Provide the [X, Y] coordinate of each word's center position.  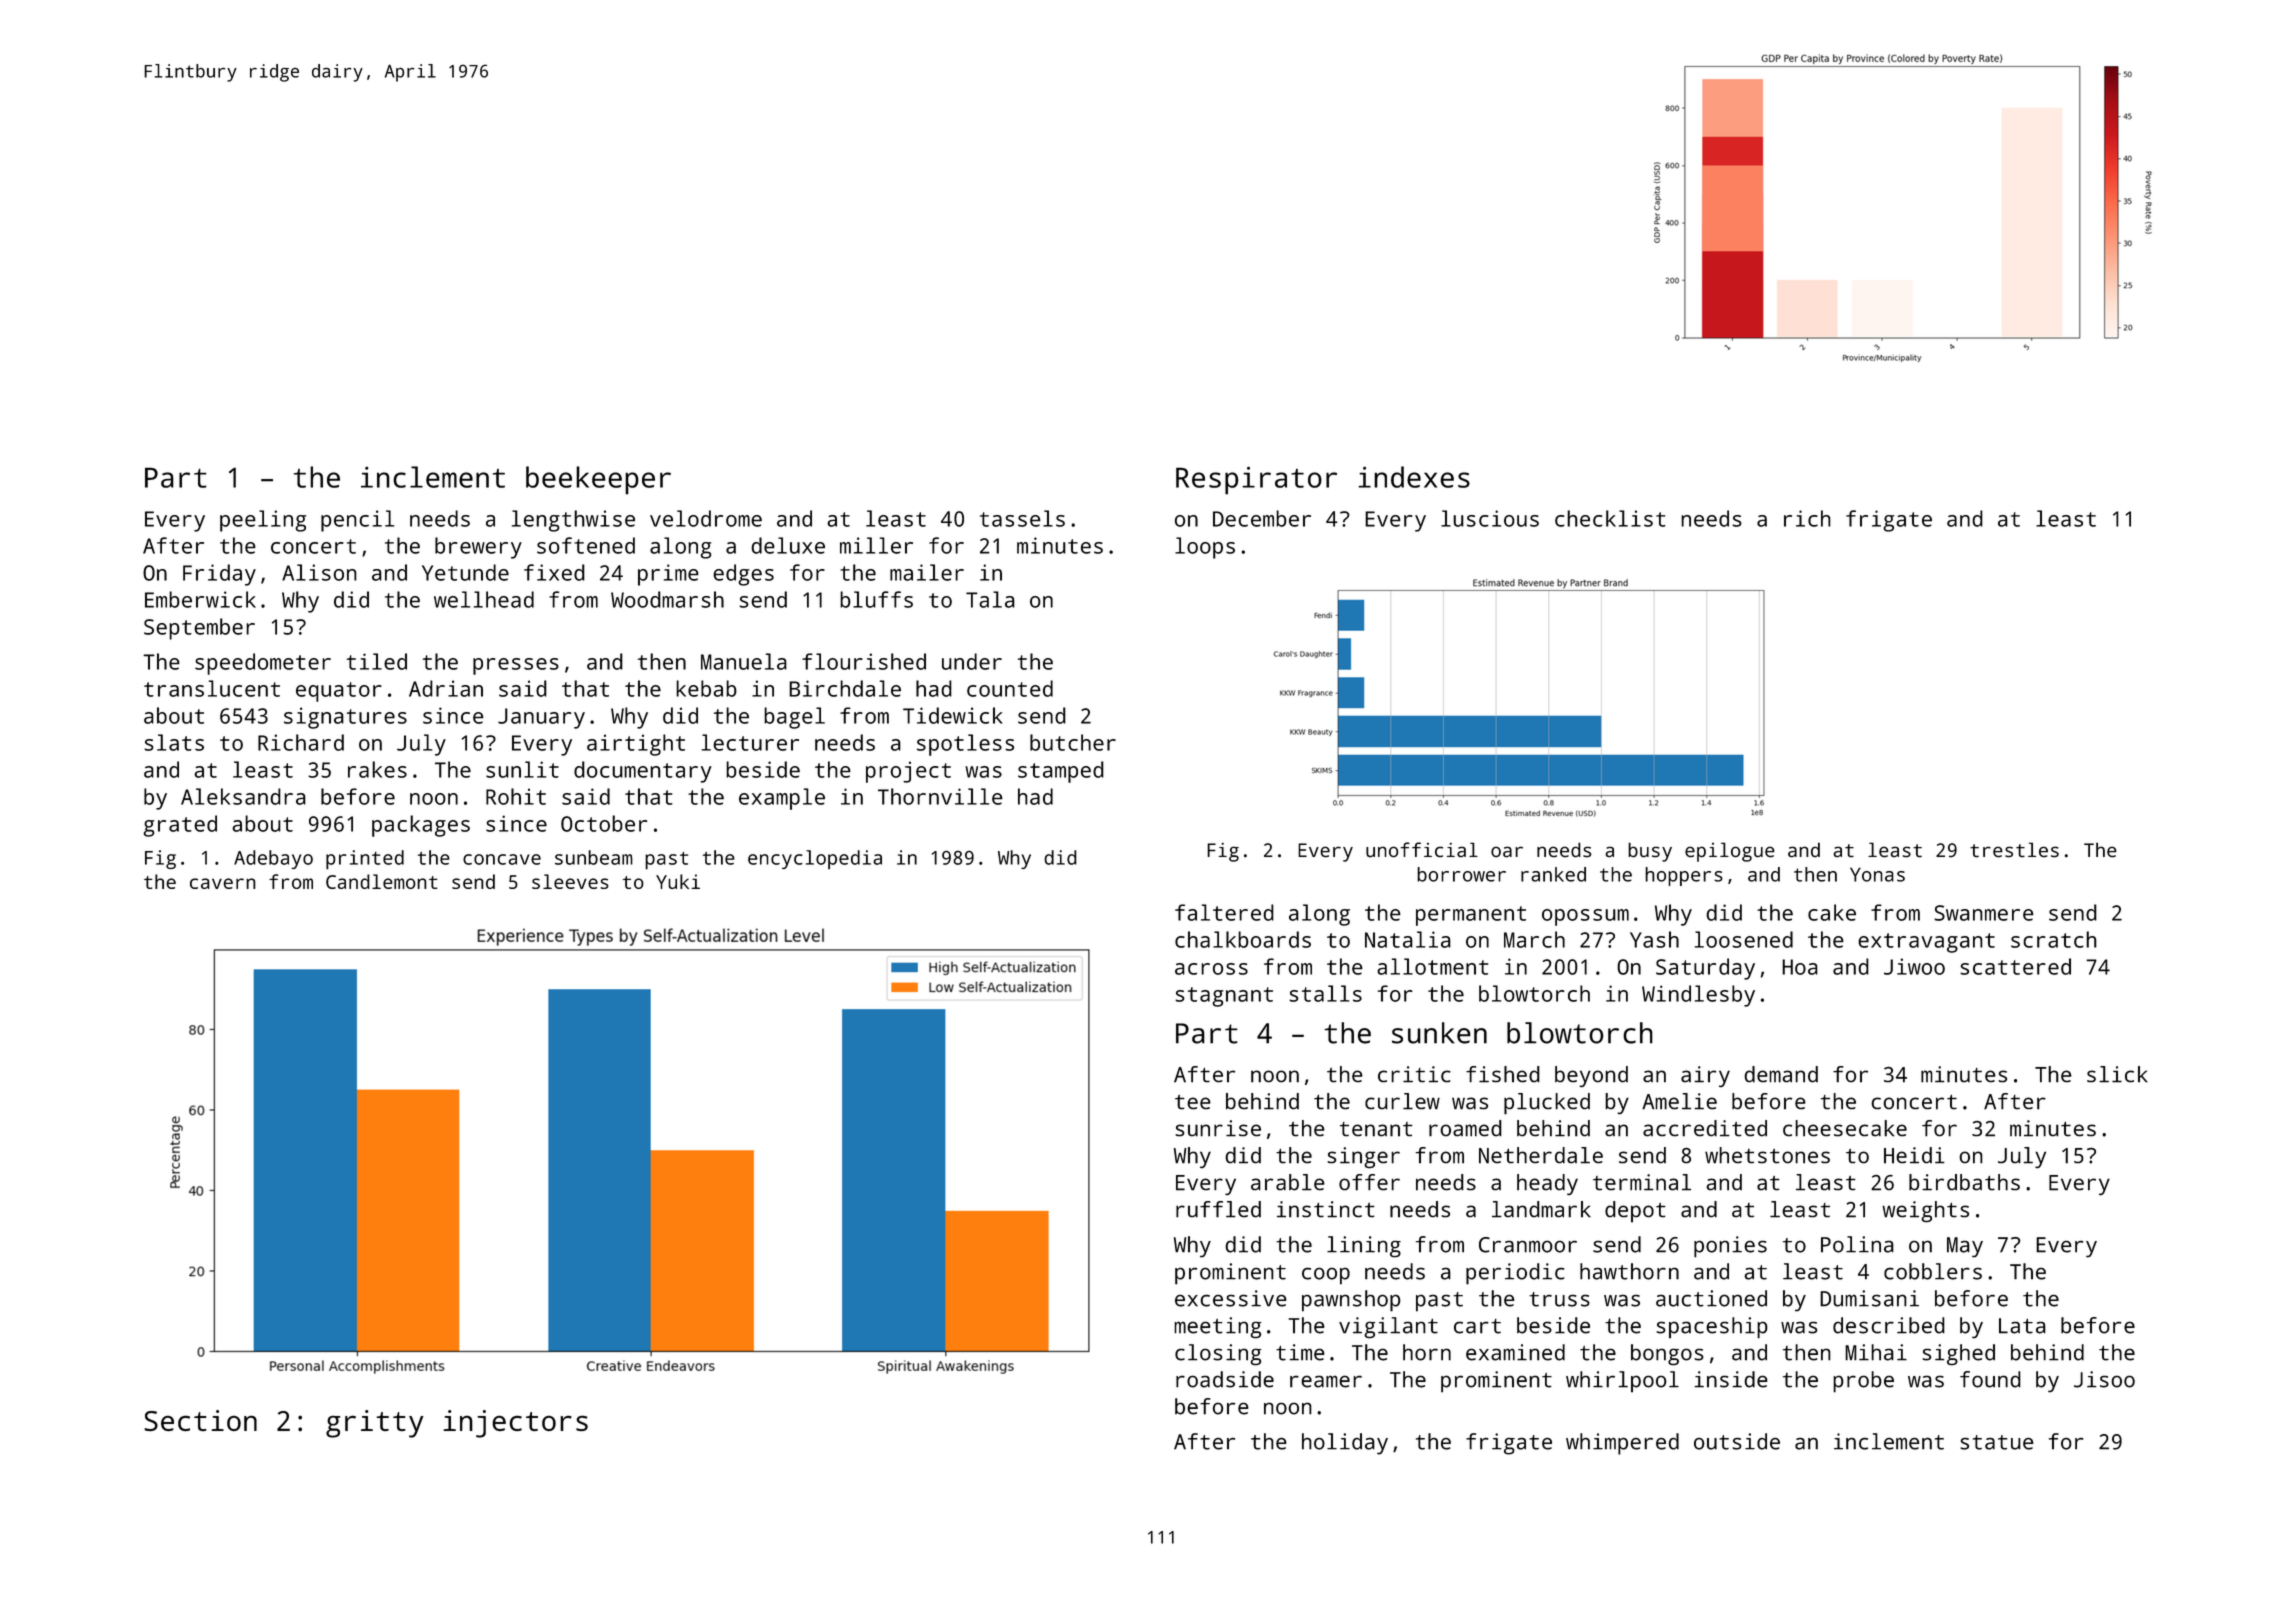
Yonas [1877, 874]
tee [1193, 1102]
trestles [2014, 849]
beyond [1591, 1076]
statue [1996, 1442]
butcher [1073, 742]
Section [200, 1421]
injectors [515, 1424]
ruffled [1218, 1209]
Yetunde [465, 572]
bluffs [876, 599]
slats [174, 742]
